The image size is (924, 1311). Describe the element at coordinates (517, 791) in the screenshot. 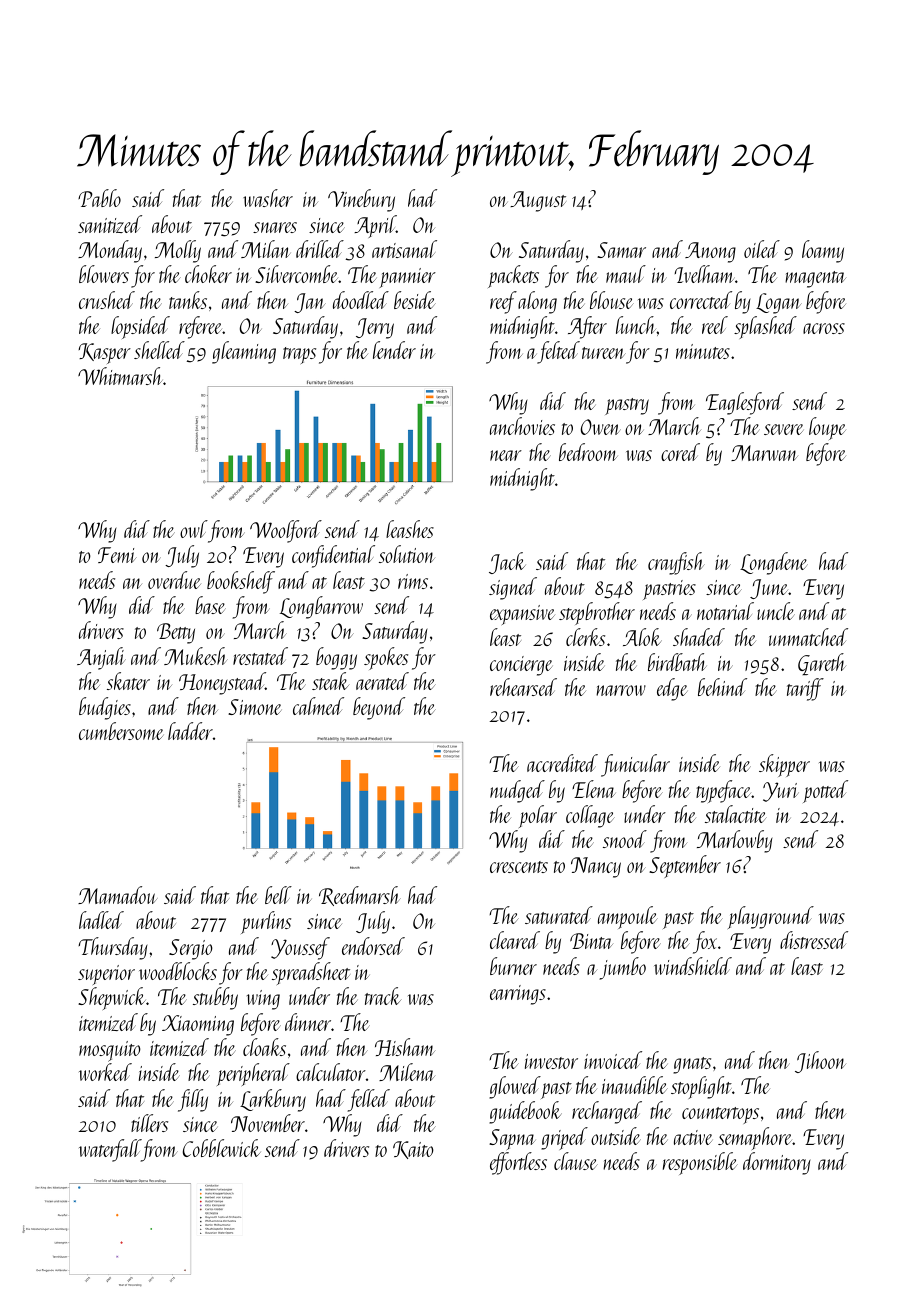

I see `nudged` at that location.
